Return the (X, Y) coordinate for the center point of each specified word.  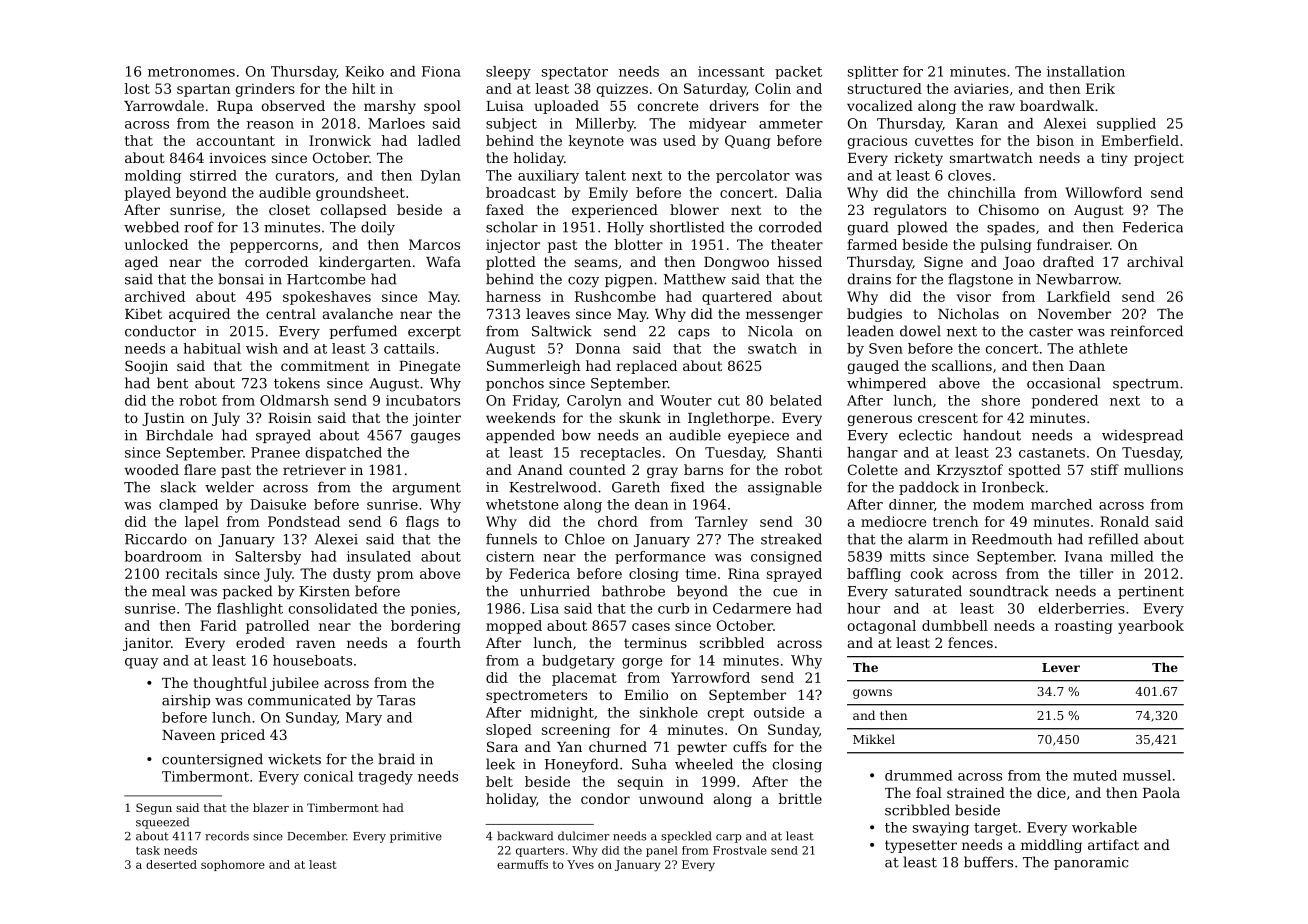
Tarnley (721, 523)
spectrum (1146, 385)
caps (694, 334)
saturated (928, 591)
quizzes (622, 90)
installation (1086, 71)
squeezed (162, 823)
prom (395, 576)
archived (155, 296)
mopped (514, 627)
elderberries (1082, 608)
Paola (1161, 792)
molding (153, 177)
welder (229, 487)
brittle (800, 798)
